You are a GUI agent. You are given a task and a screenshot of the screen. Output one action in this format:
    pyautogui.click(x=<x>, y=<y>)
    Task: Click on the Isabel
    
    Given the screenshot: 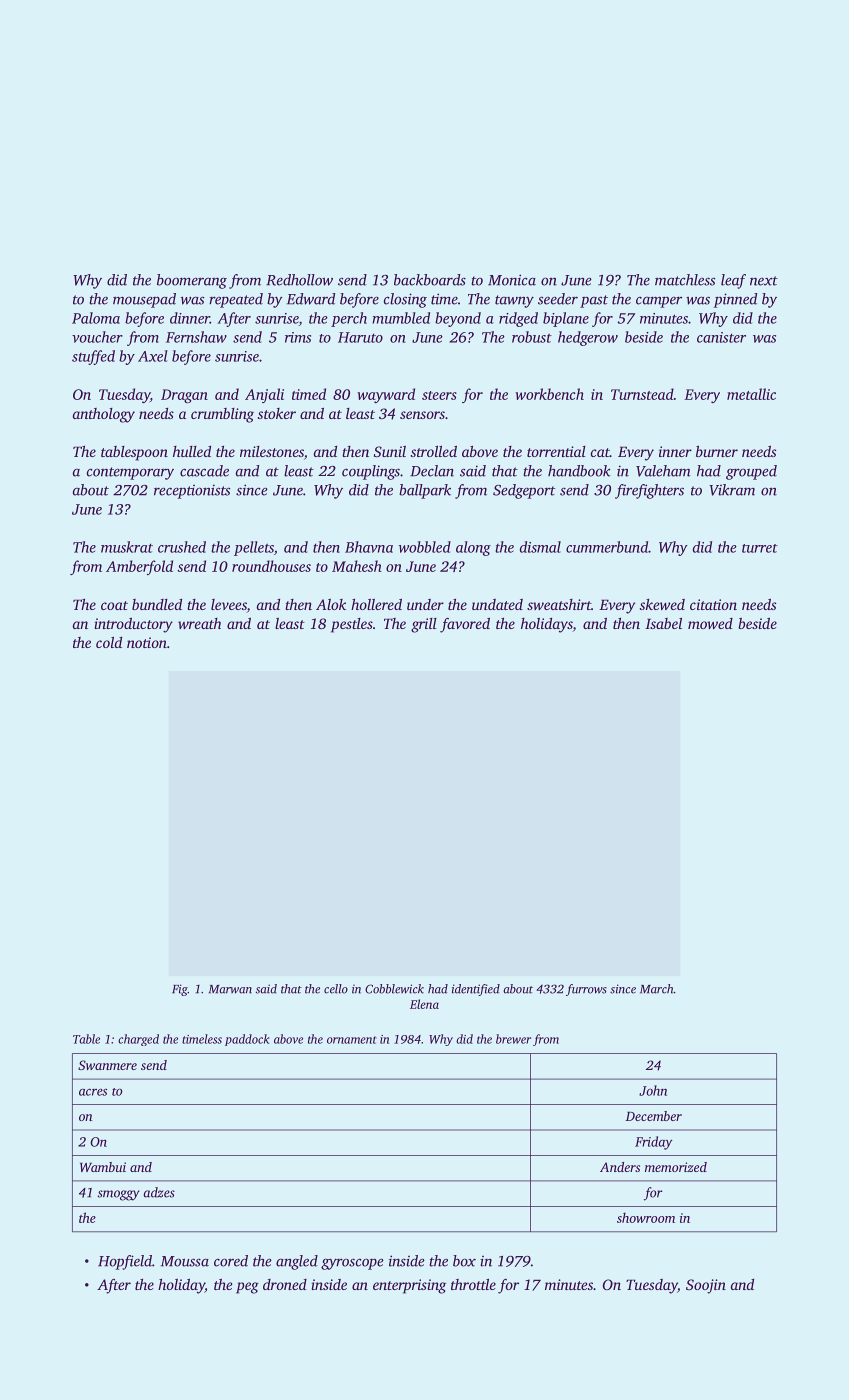 What is the action you would take?
    pyautogui.click(x=663, y=623)
